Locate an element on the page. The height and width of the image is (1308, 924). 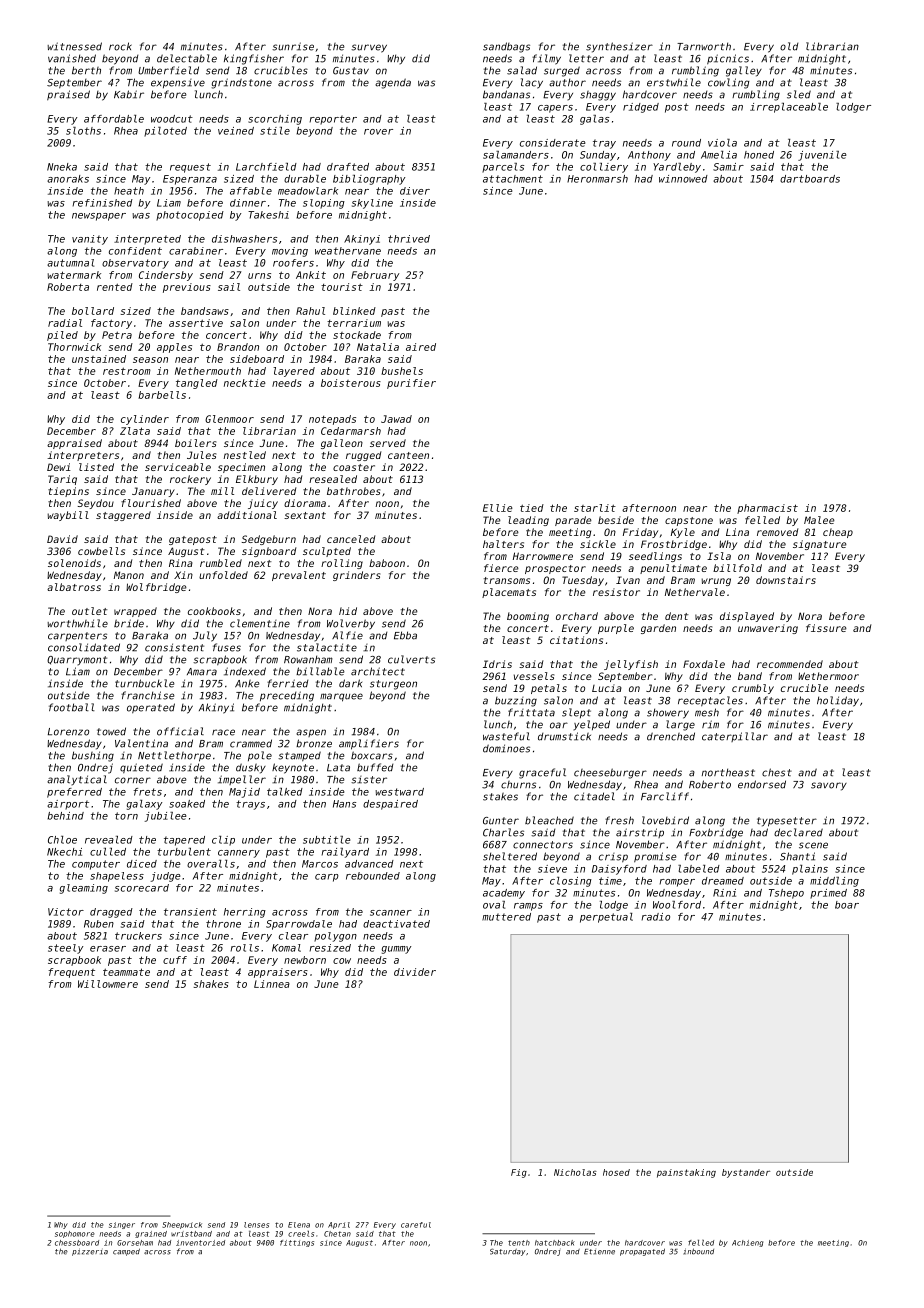
middling is located at coordinates (834, 882).
